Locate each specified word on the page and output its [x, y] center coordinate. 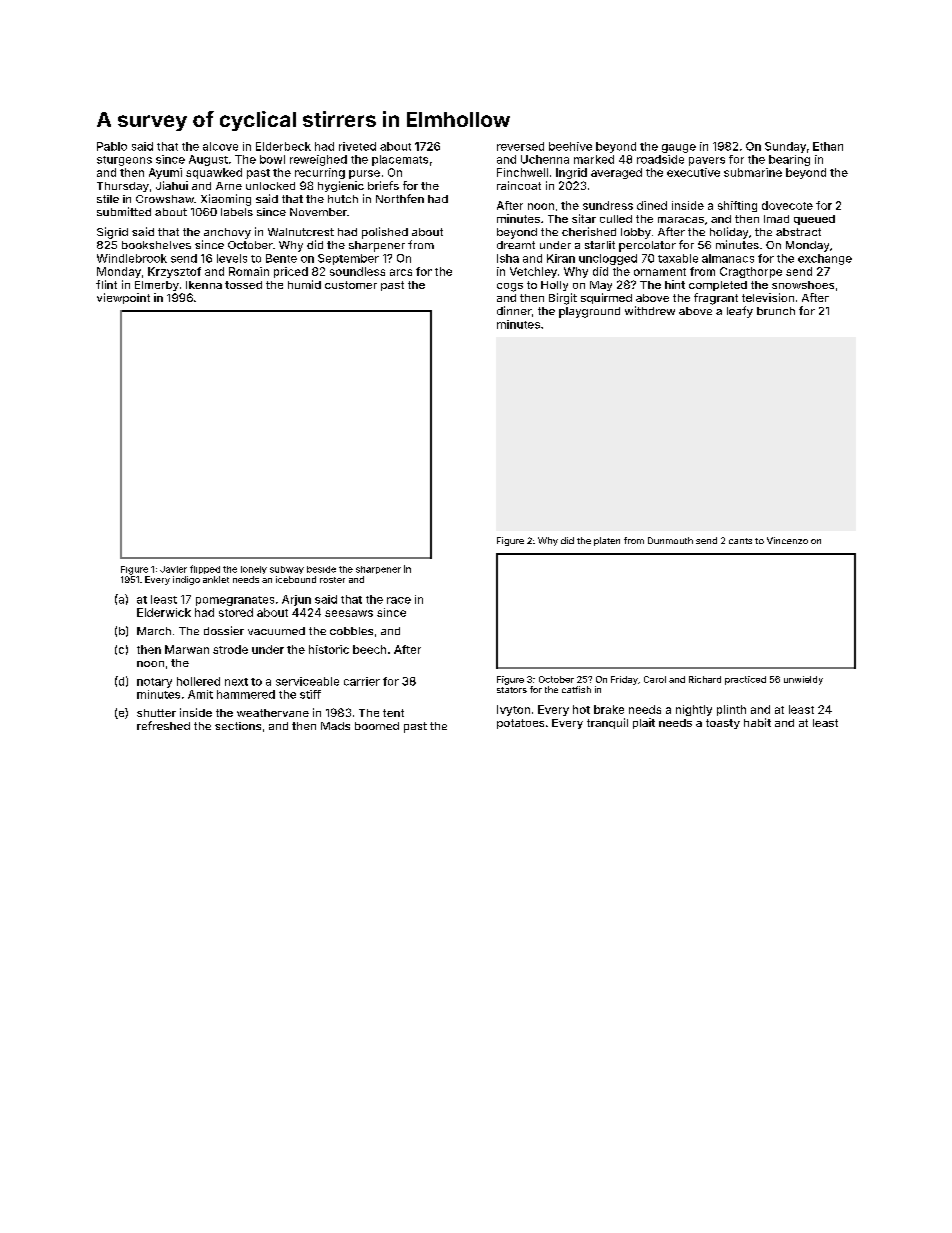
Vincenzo [787, 540]
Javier [173, 569]
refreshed [163, 725]
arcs [401, 272]
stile [108, 199]
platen [607, 541]
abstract [798, 232]
